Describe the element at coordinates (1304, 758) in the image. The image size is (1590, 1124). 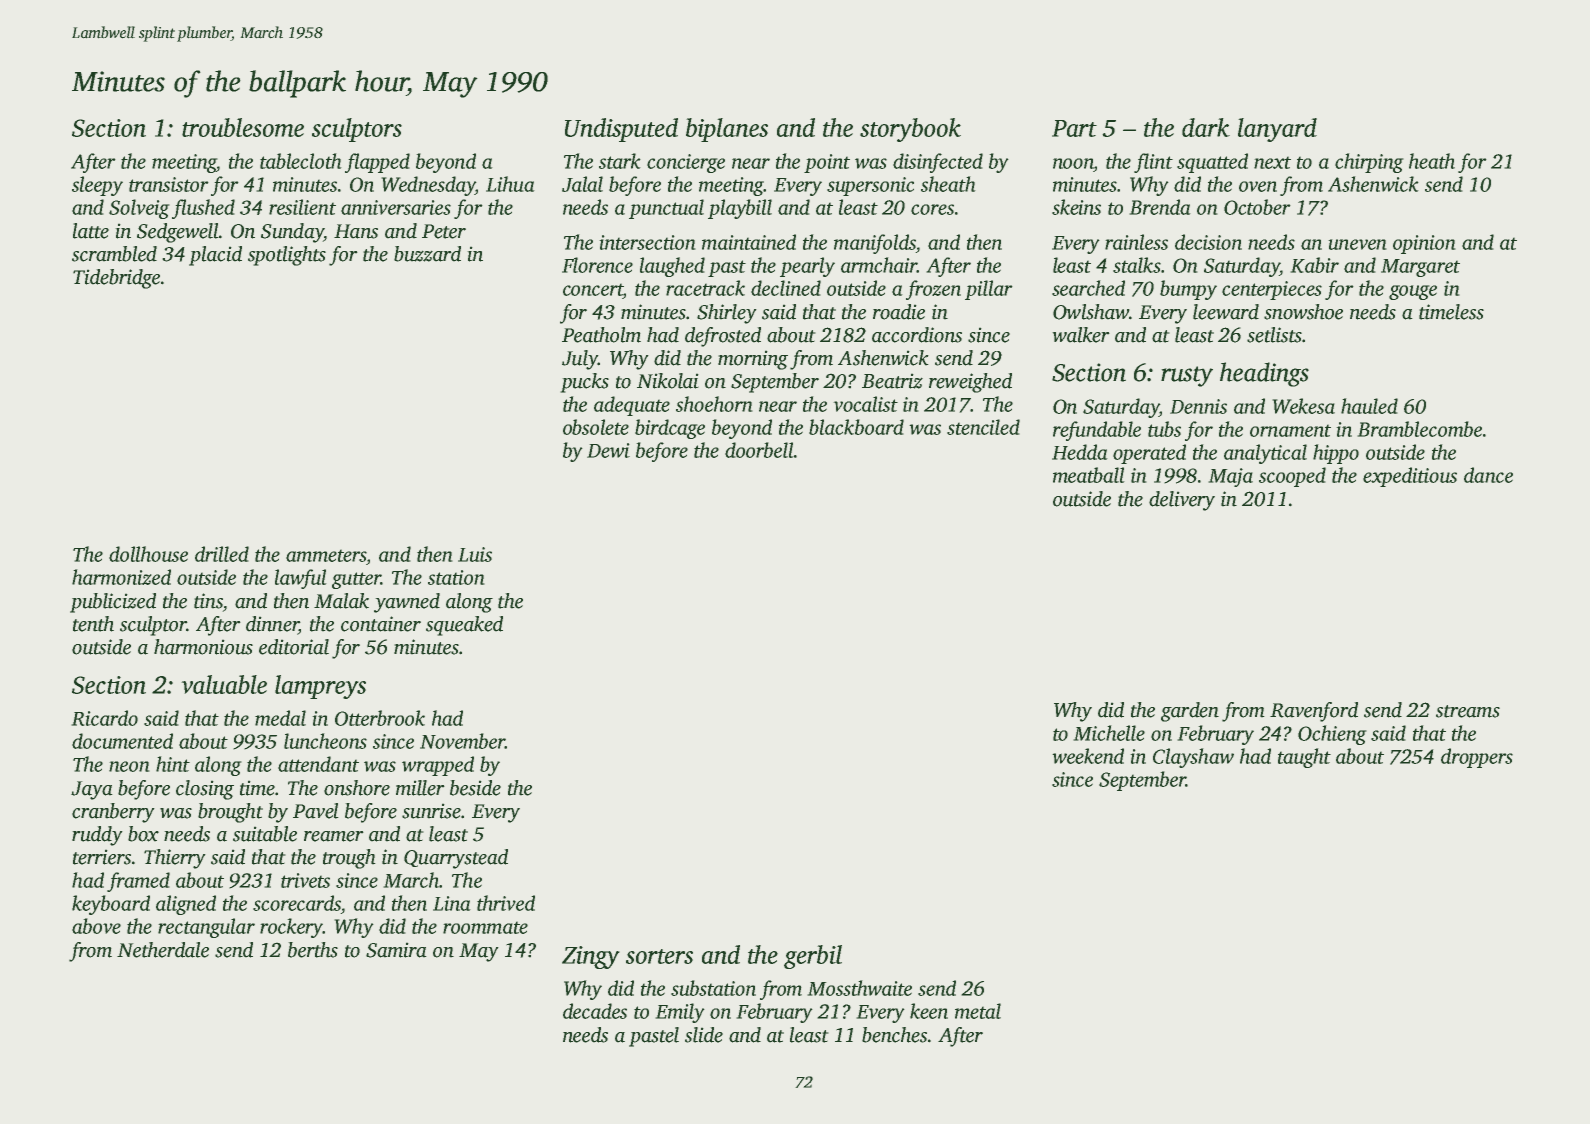
I see `taught` at that location.
